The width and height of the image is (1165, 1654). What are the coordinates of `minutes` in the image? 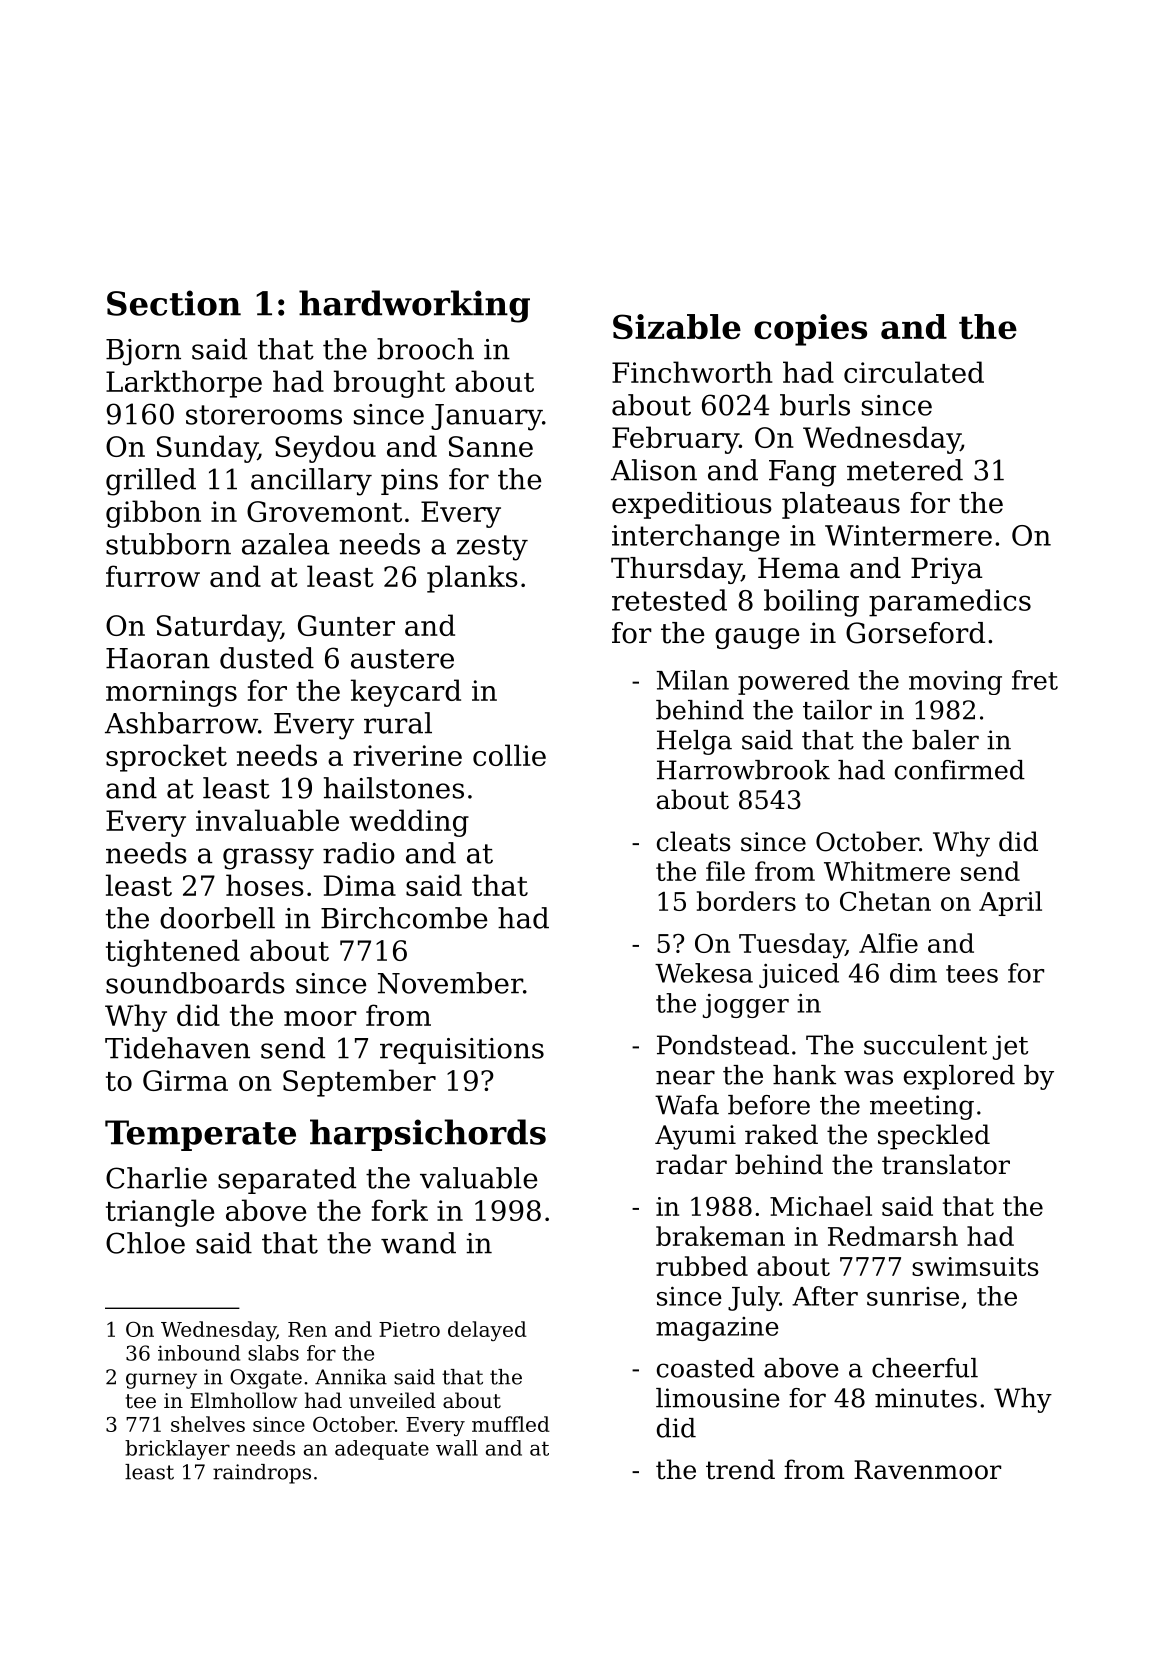 It's located at (926, 1398).
